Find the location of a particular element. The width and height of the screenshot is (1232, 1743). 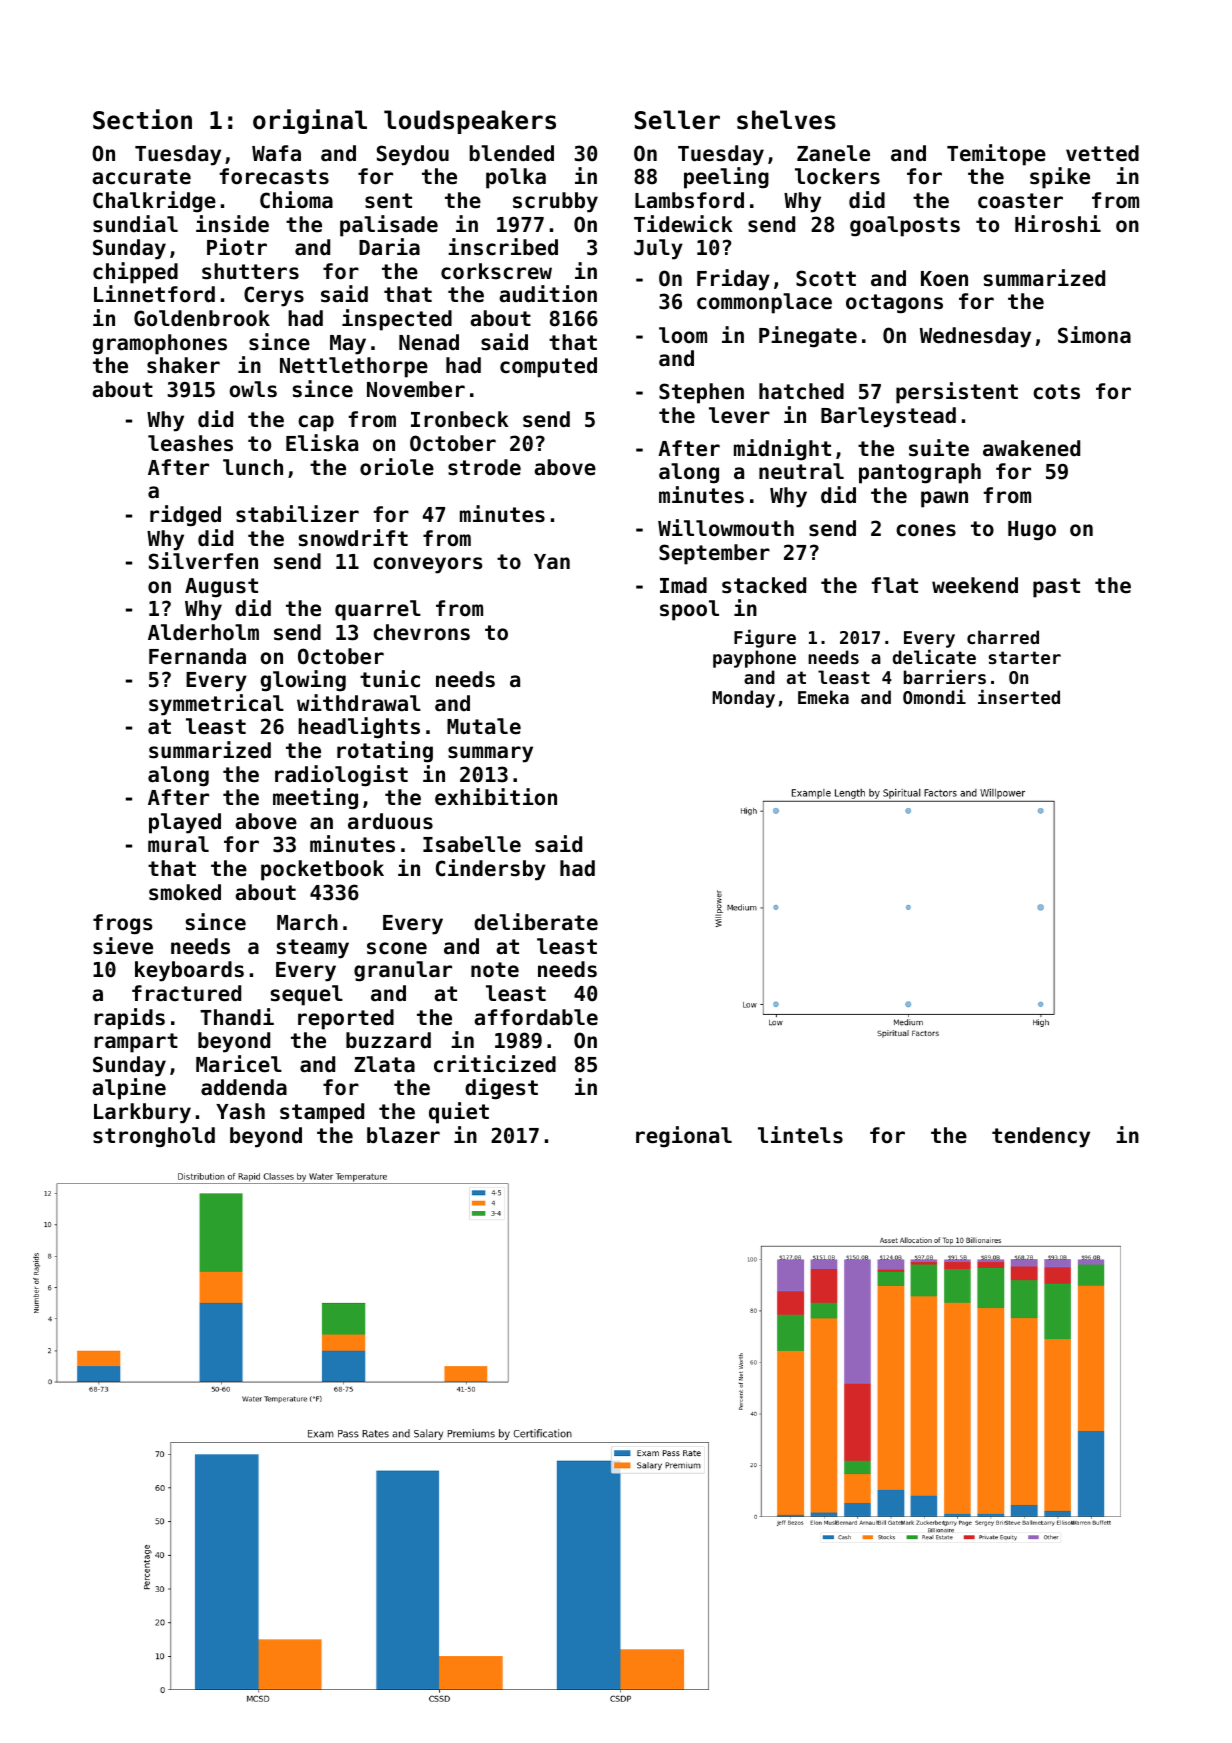

affordable is located at coordinates (536, 1017).
